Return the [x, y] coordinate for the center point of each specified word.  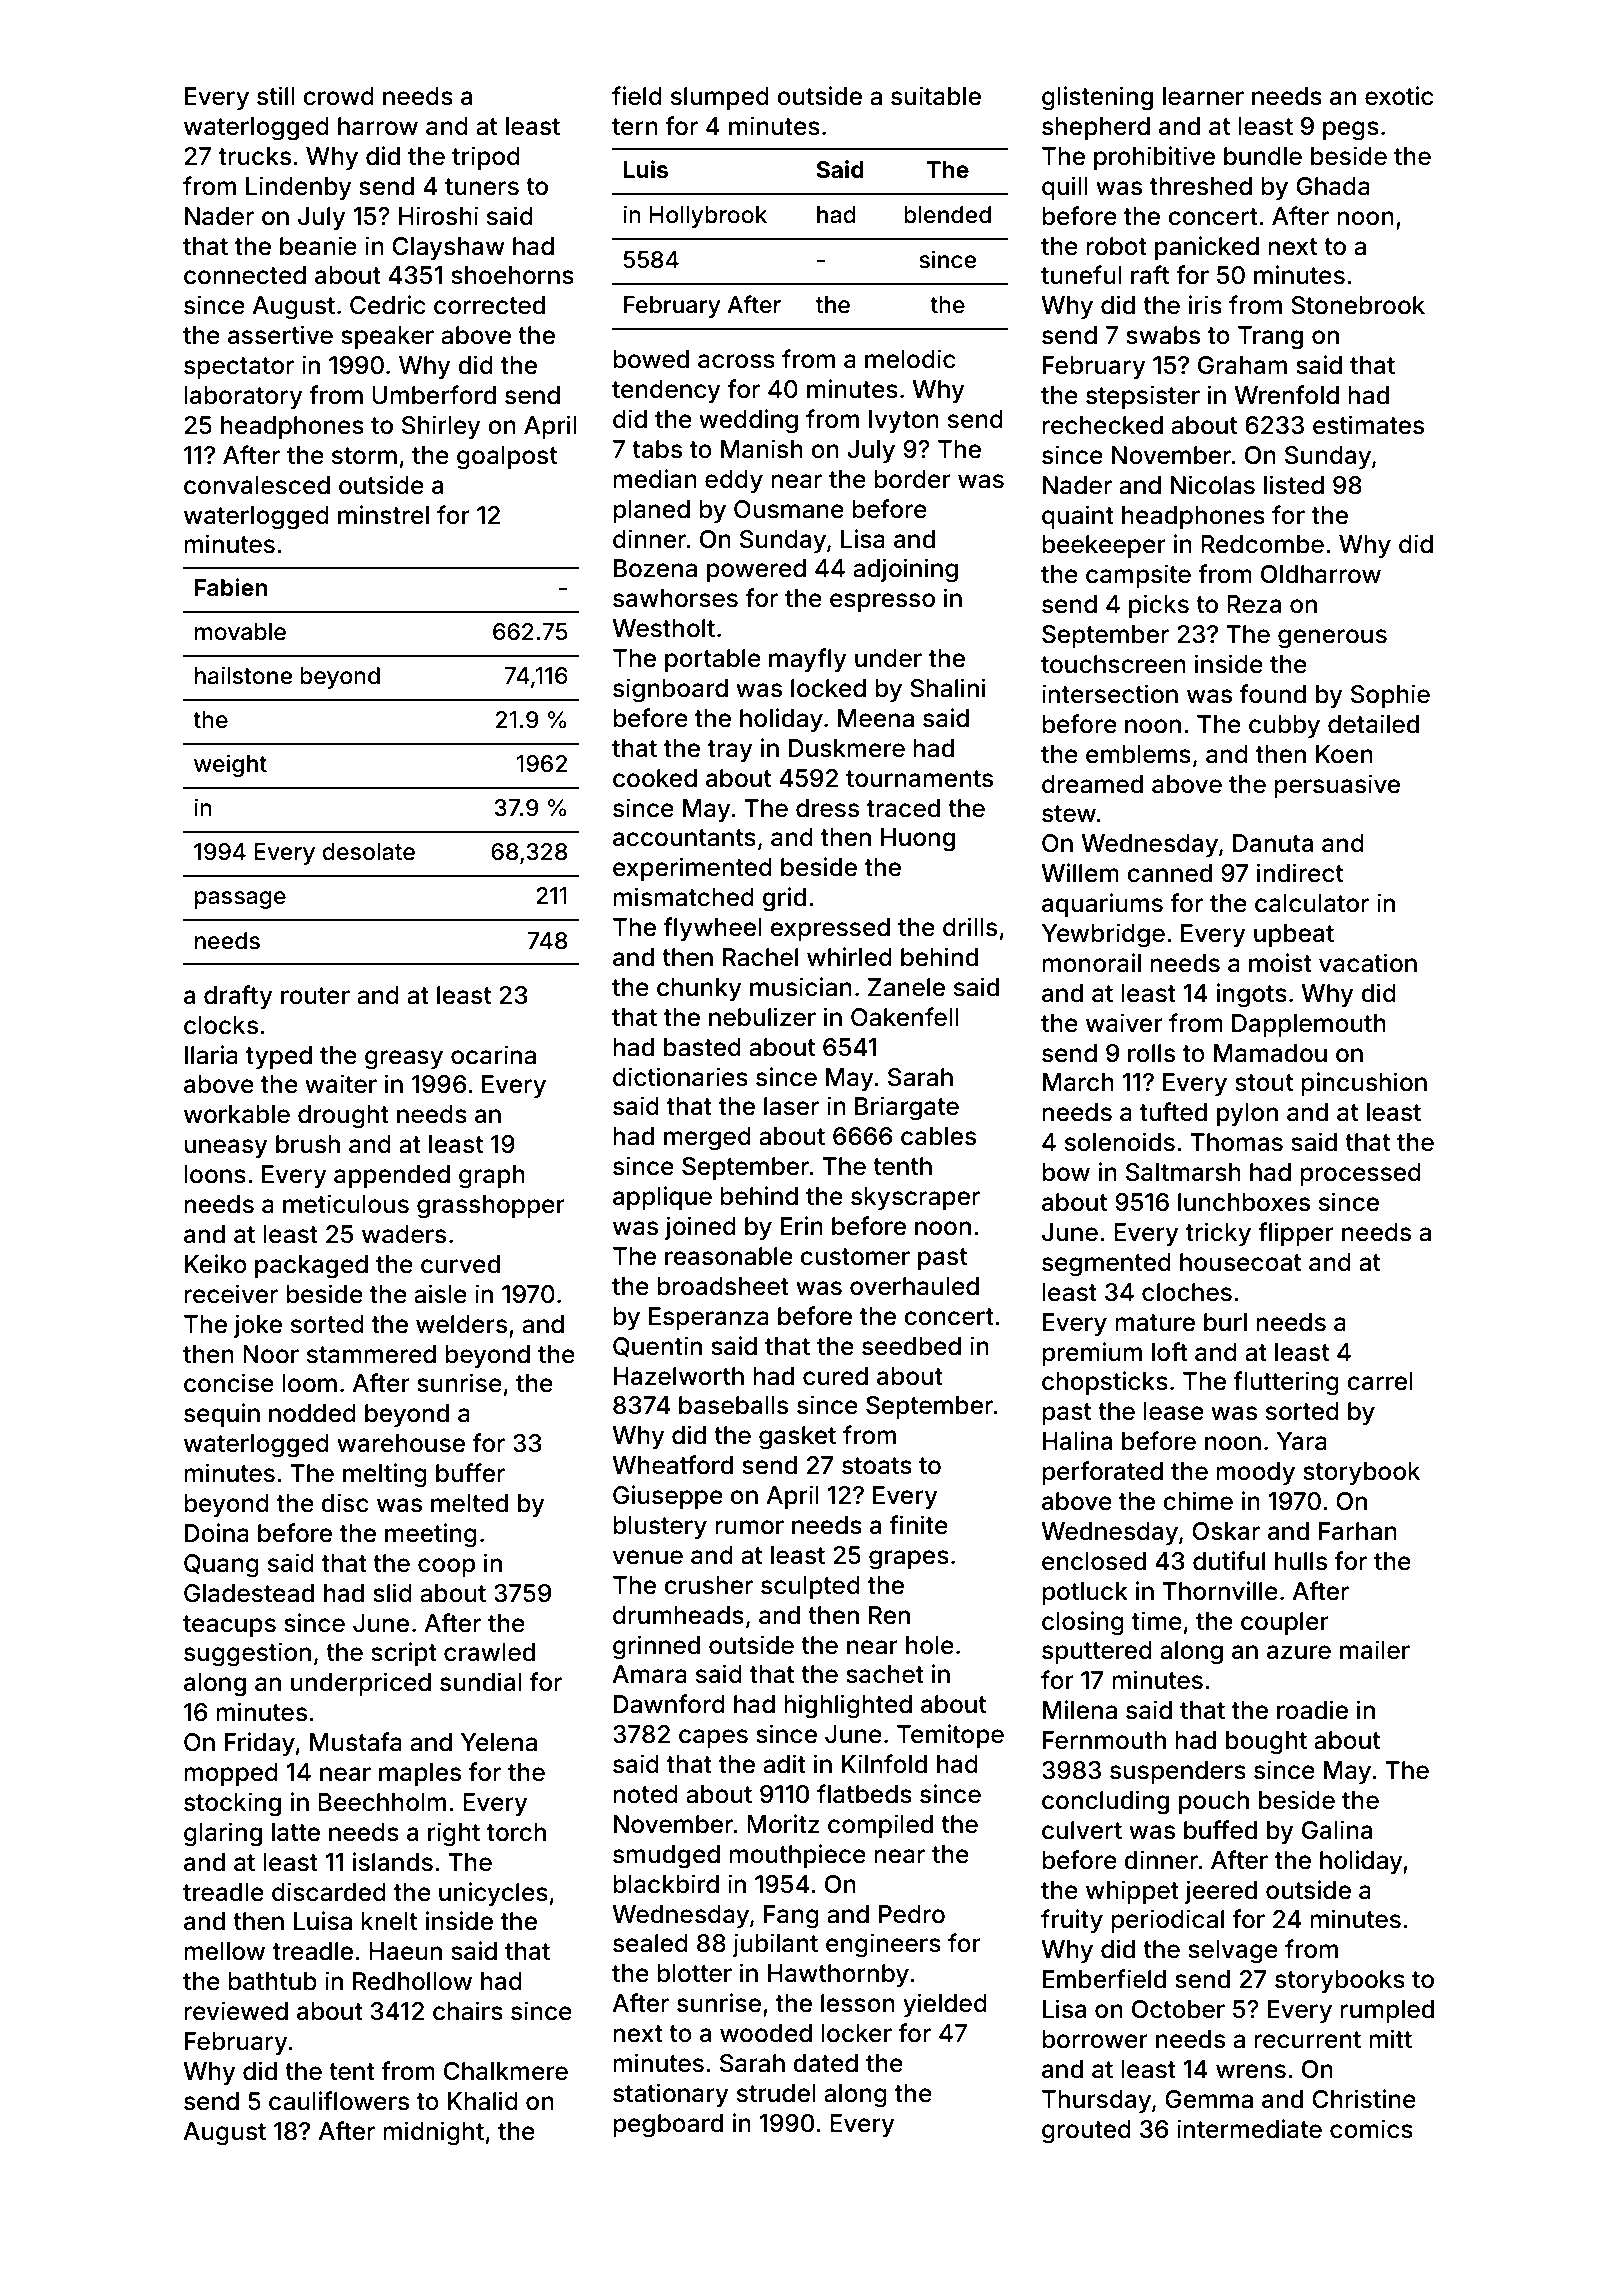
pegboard [668, 2126]
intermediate [1249, 2129]
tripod [486, 158]
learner [1203, 96]
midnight [433, 2133]
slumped [720, 98]
